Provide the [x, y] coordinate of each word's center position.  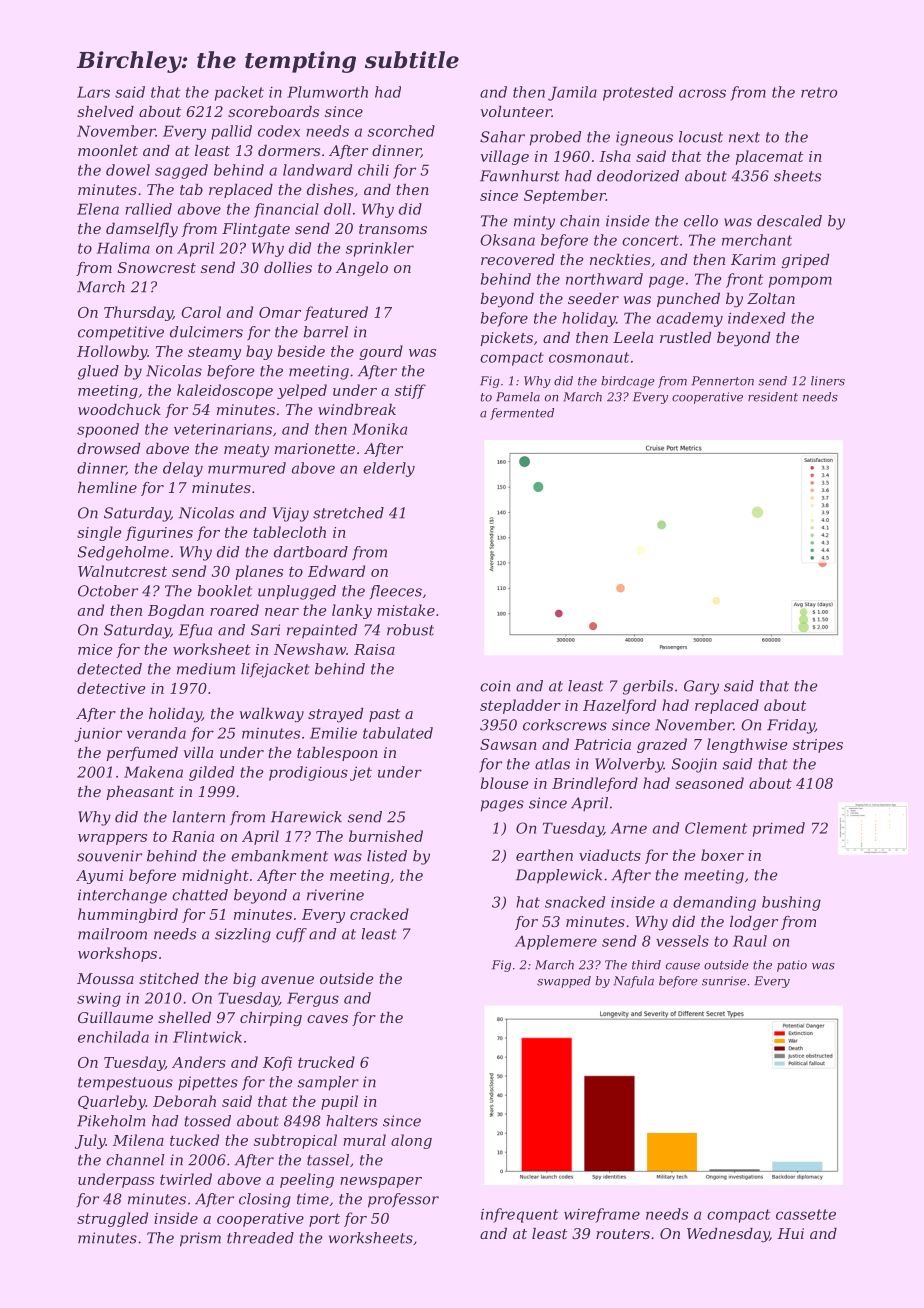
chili [373, 170]
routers [623, 1234]
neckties [620, 259]
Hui [790, 1233]
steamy [214, 353]
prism [200, 1239]
